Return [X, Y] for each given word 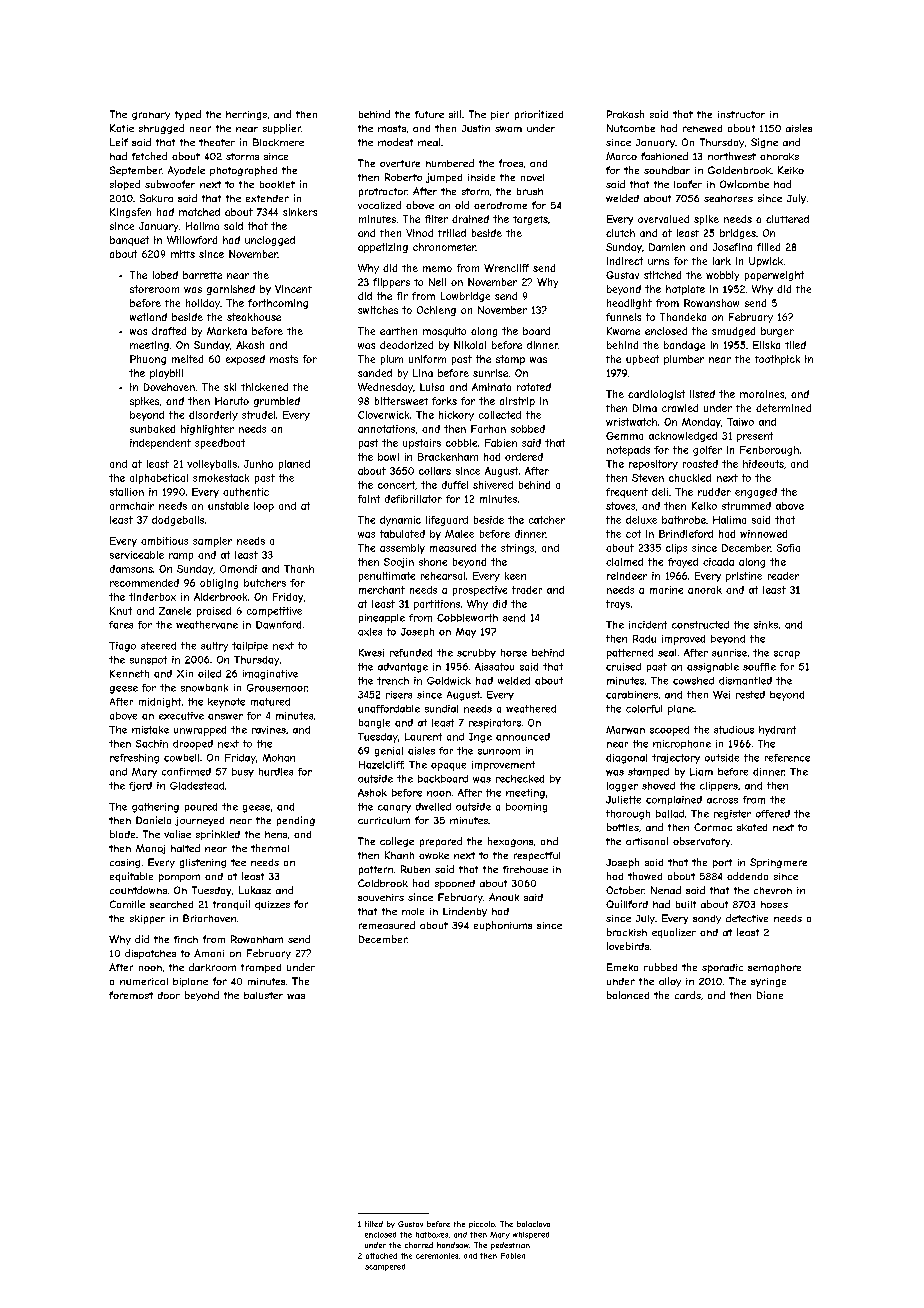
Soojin [399, 563]
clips [676, 549]
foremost [131, 995]
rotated [534, 387]
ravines [269, 730]
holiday [203, 304]
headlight [629, 304]
